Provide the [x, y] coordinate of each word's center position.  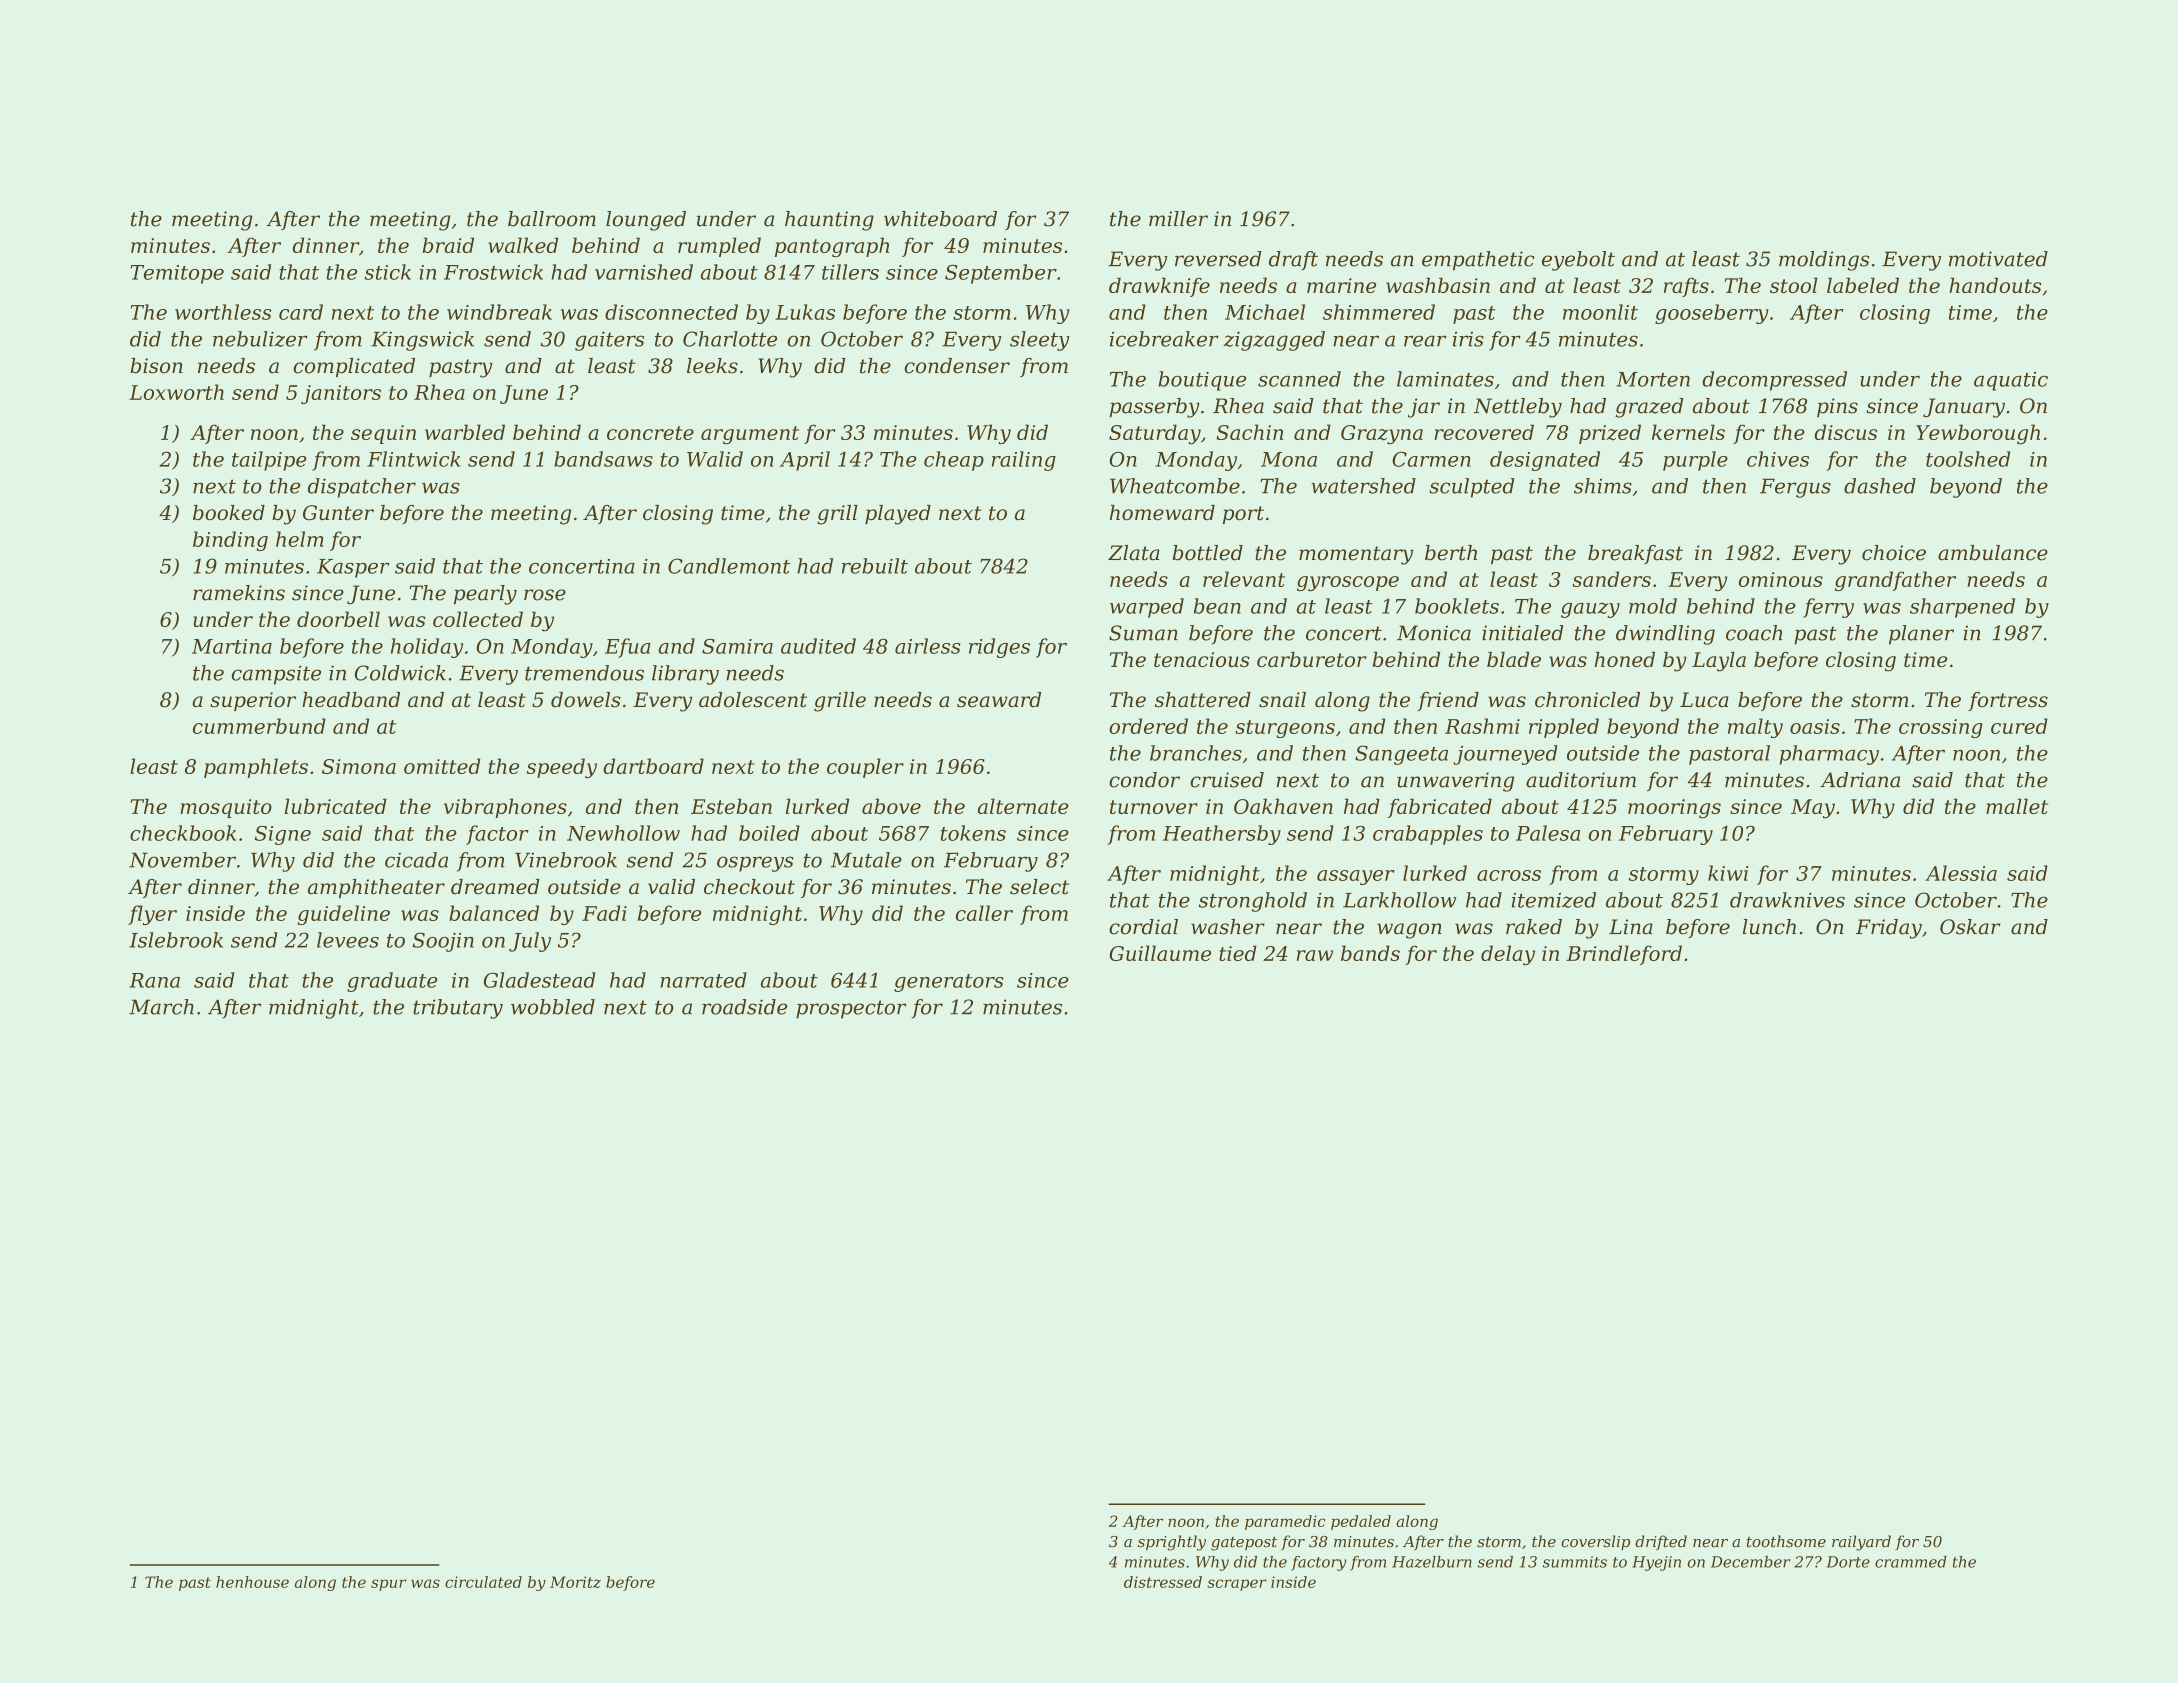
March [161, 1007]
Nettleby [1518, 408]
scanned [1299, 379]
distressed [1163, 1582]
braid [448, 245]
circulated [483, 1582]
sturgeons [1285, 729]
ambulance [1993, 553]
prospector [851, 1009]
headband [351, 700]
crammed [1911, 1562]
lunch [1769, 927]
